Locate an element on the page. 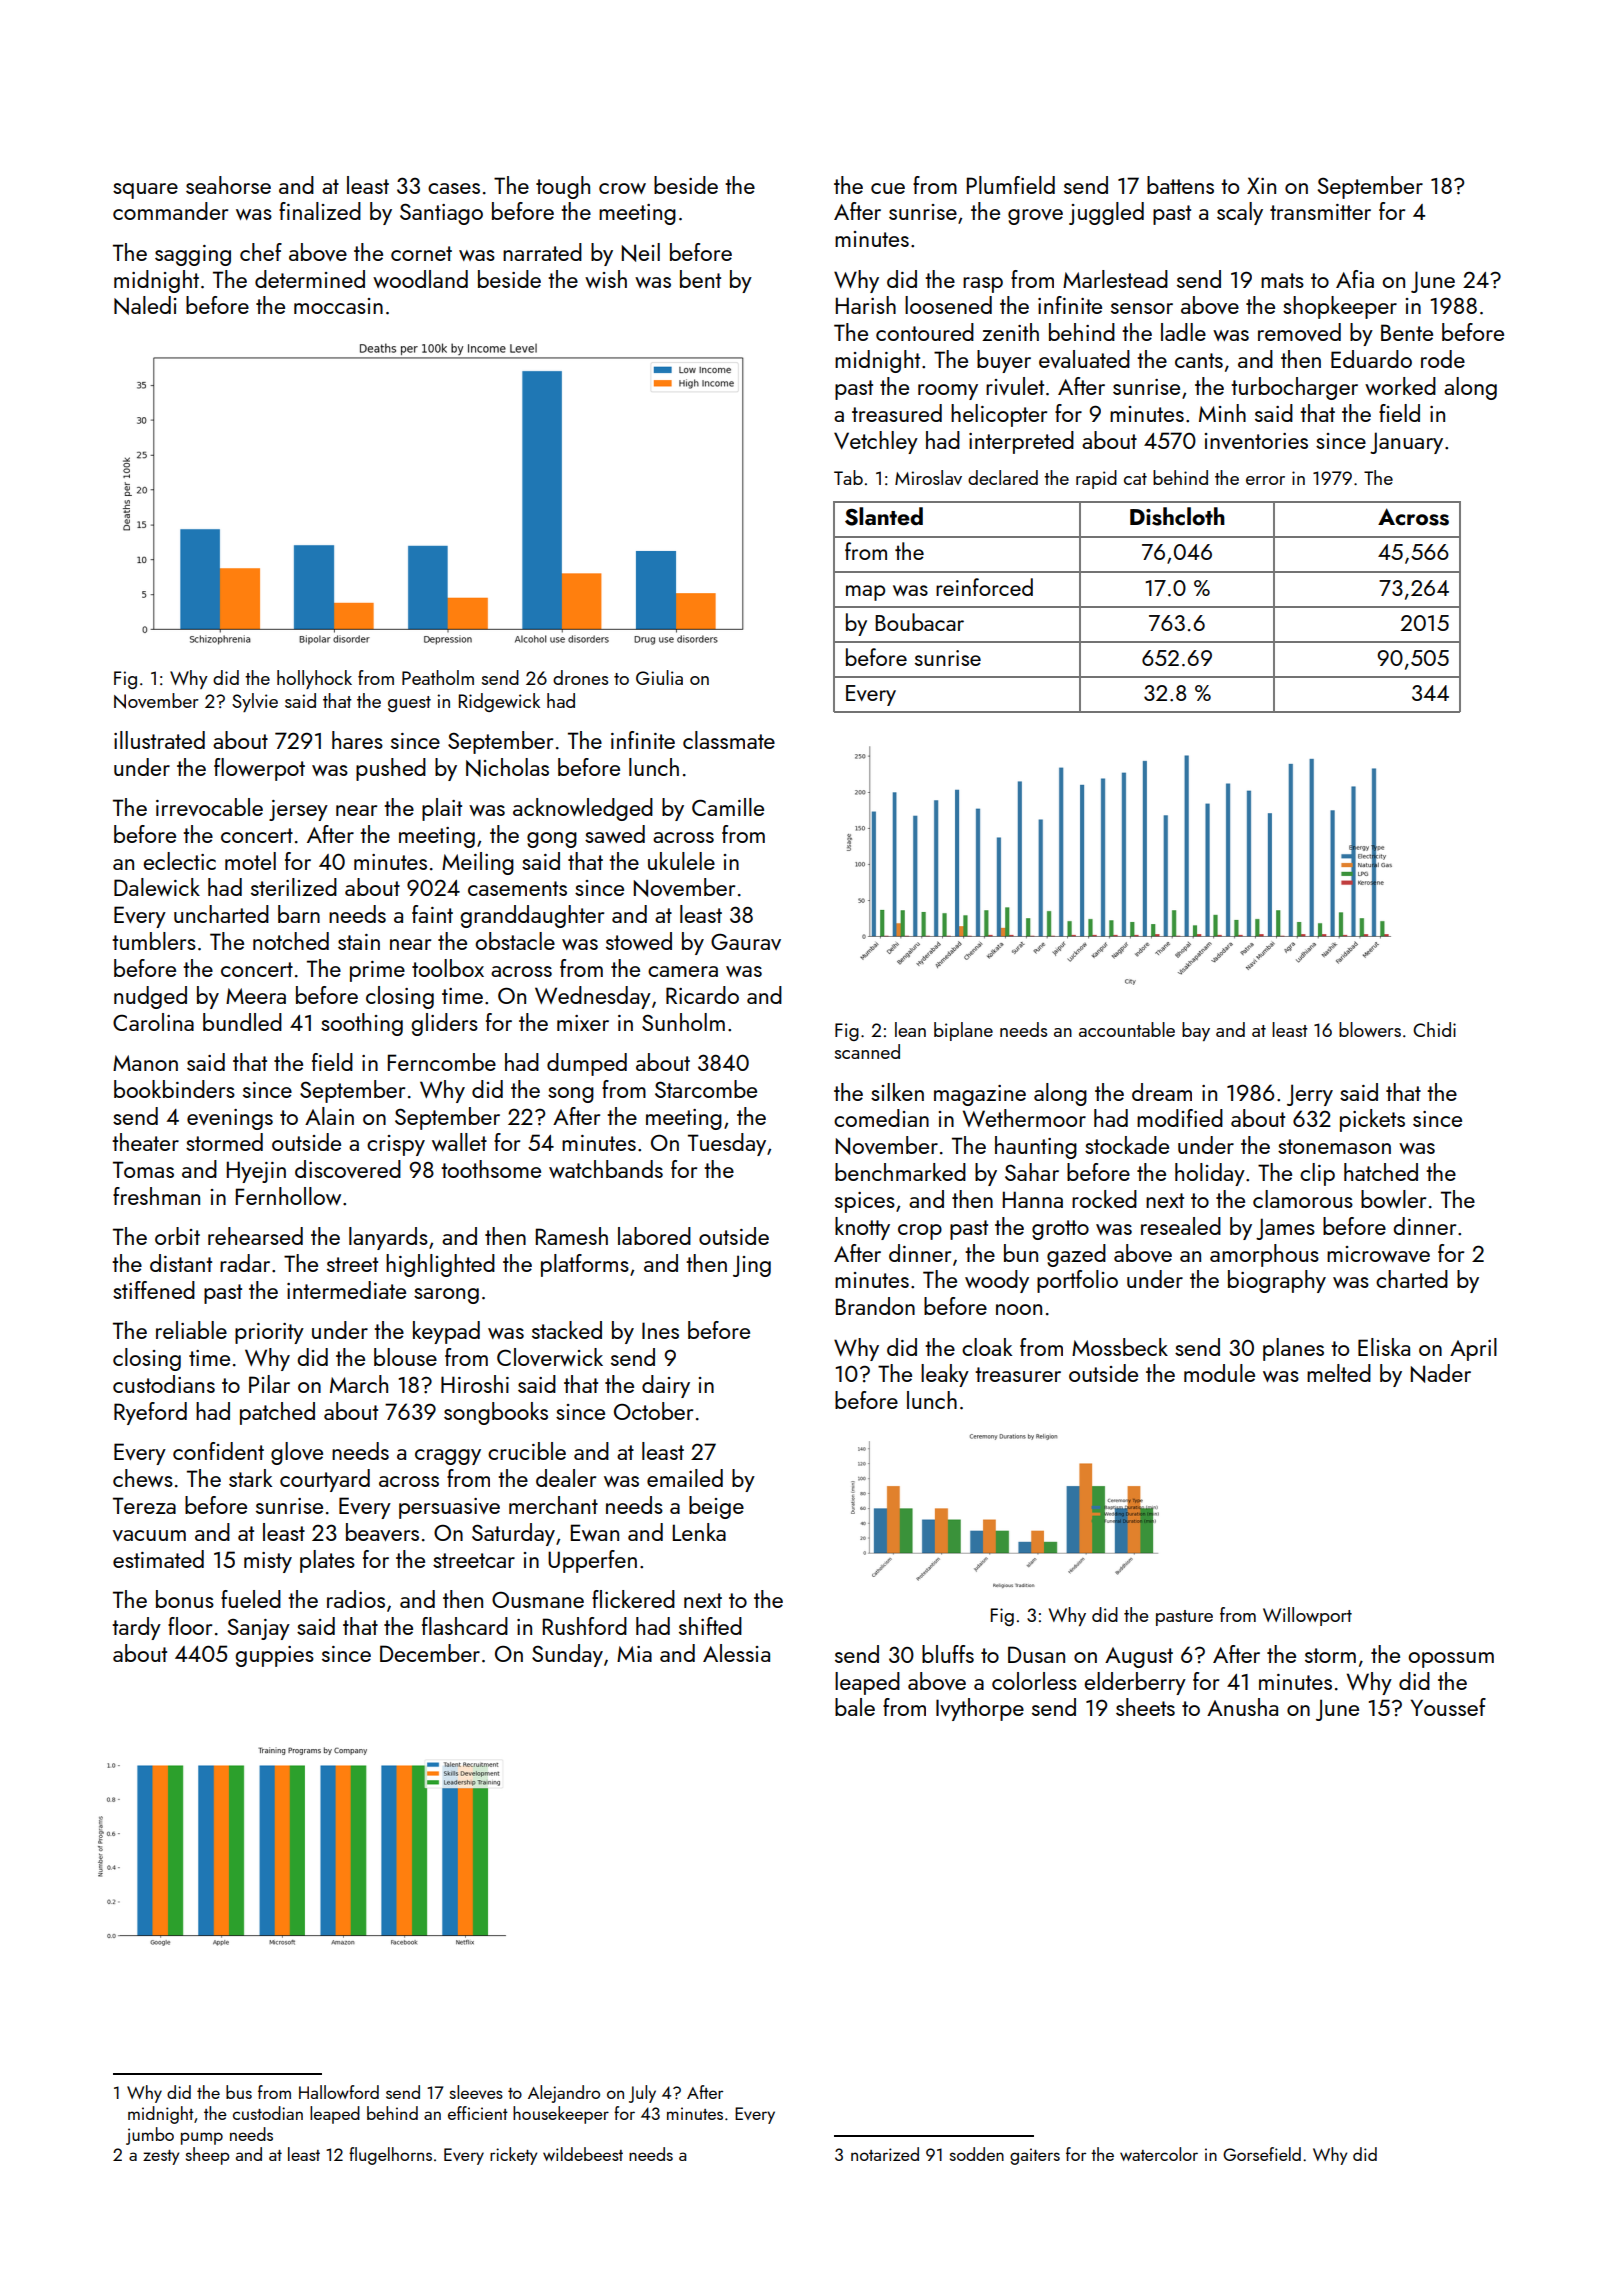 The image size is (1620, 2292). Hallowford is located at coordinates (339, 2092).
